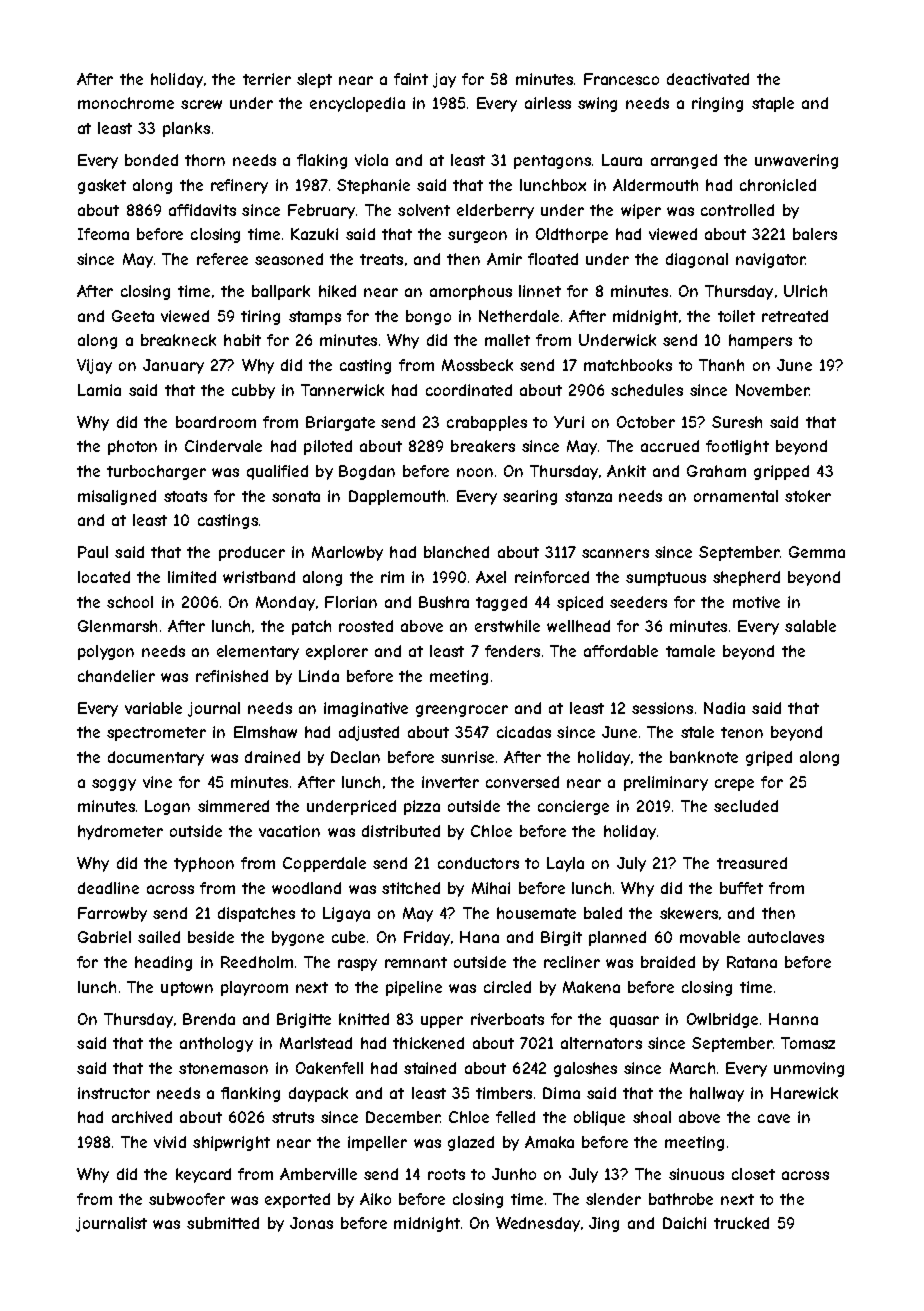 The height and width of the screenshot is (1311, 924). What do you see at coordinates (285, 603) in the screenshot?
I see `Monday` at bounding box center [285, 603].
